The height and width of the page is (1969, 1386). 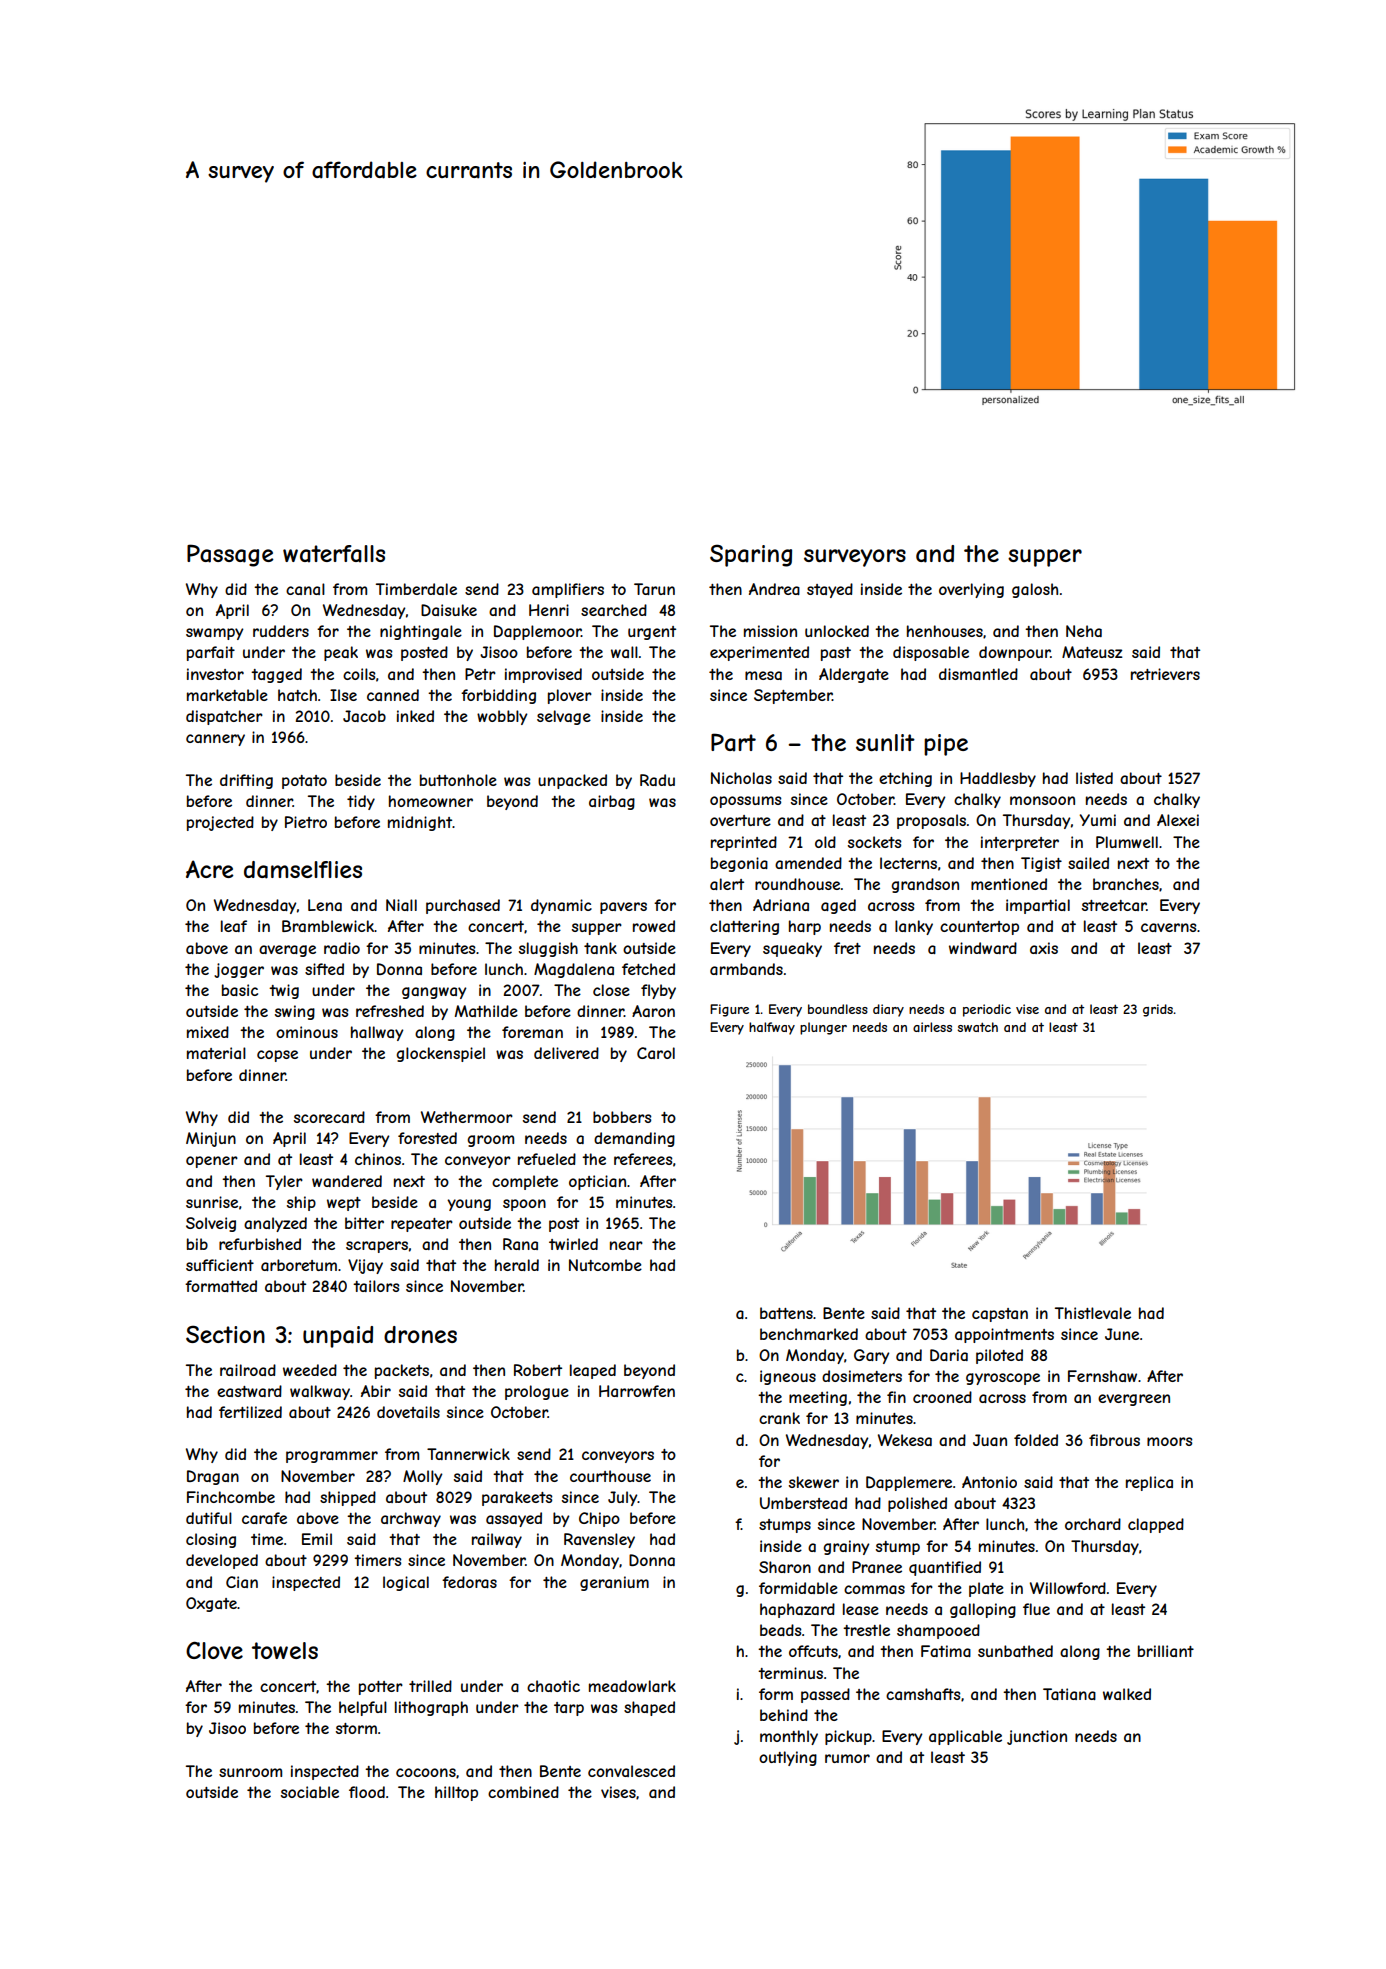 What do you see at coordinates (537, 632) in the page?
I see `Dapplemoor` at bounding box center [537, 632].
